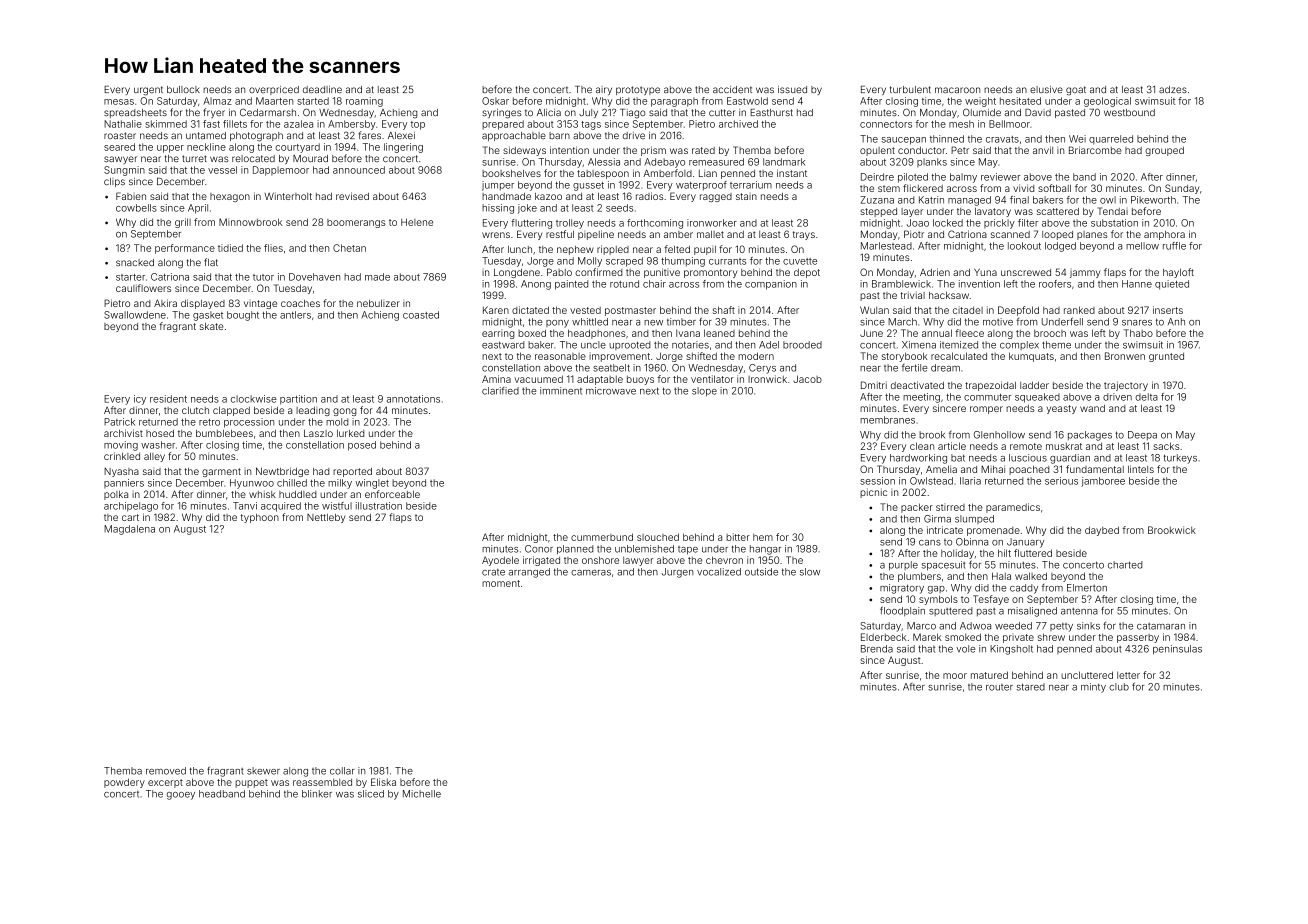 Image resolution: width=1308 pixels, height=924 pixels. I want to click on archived, so click(738, 124).
